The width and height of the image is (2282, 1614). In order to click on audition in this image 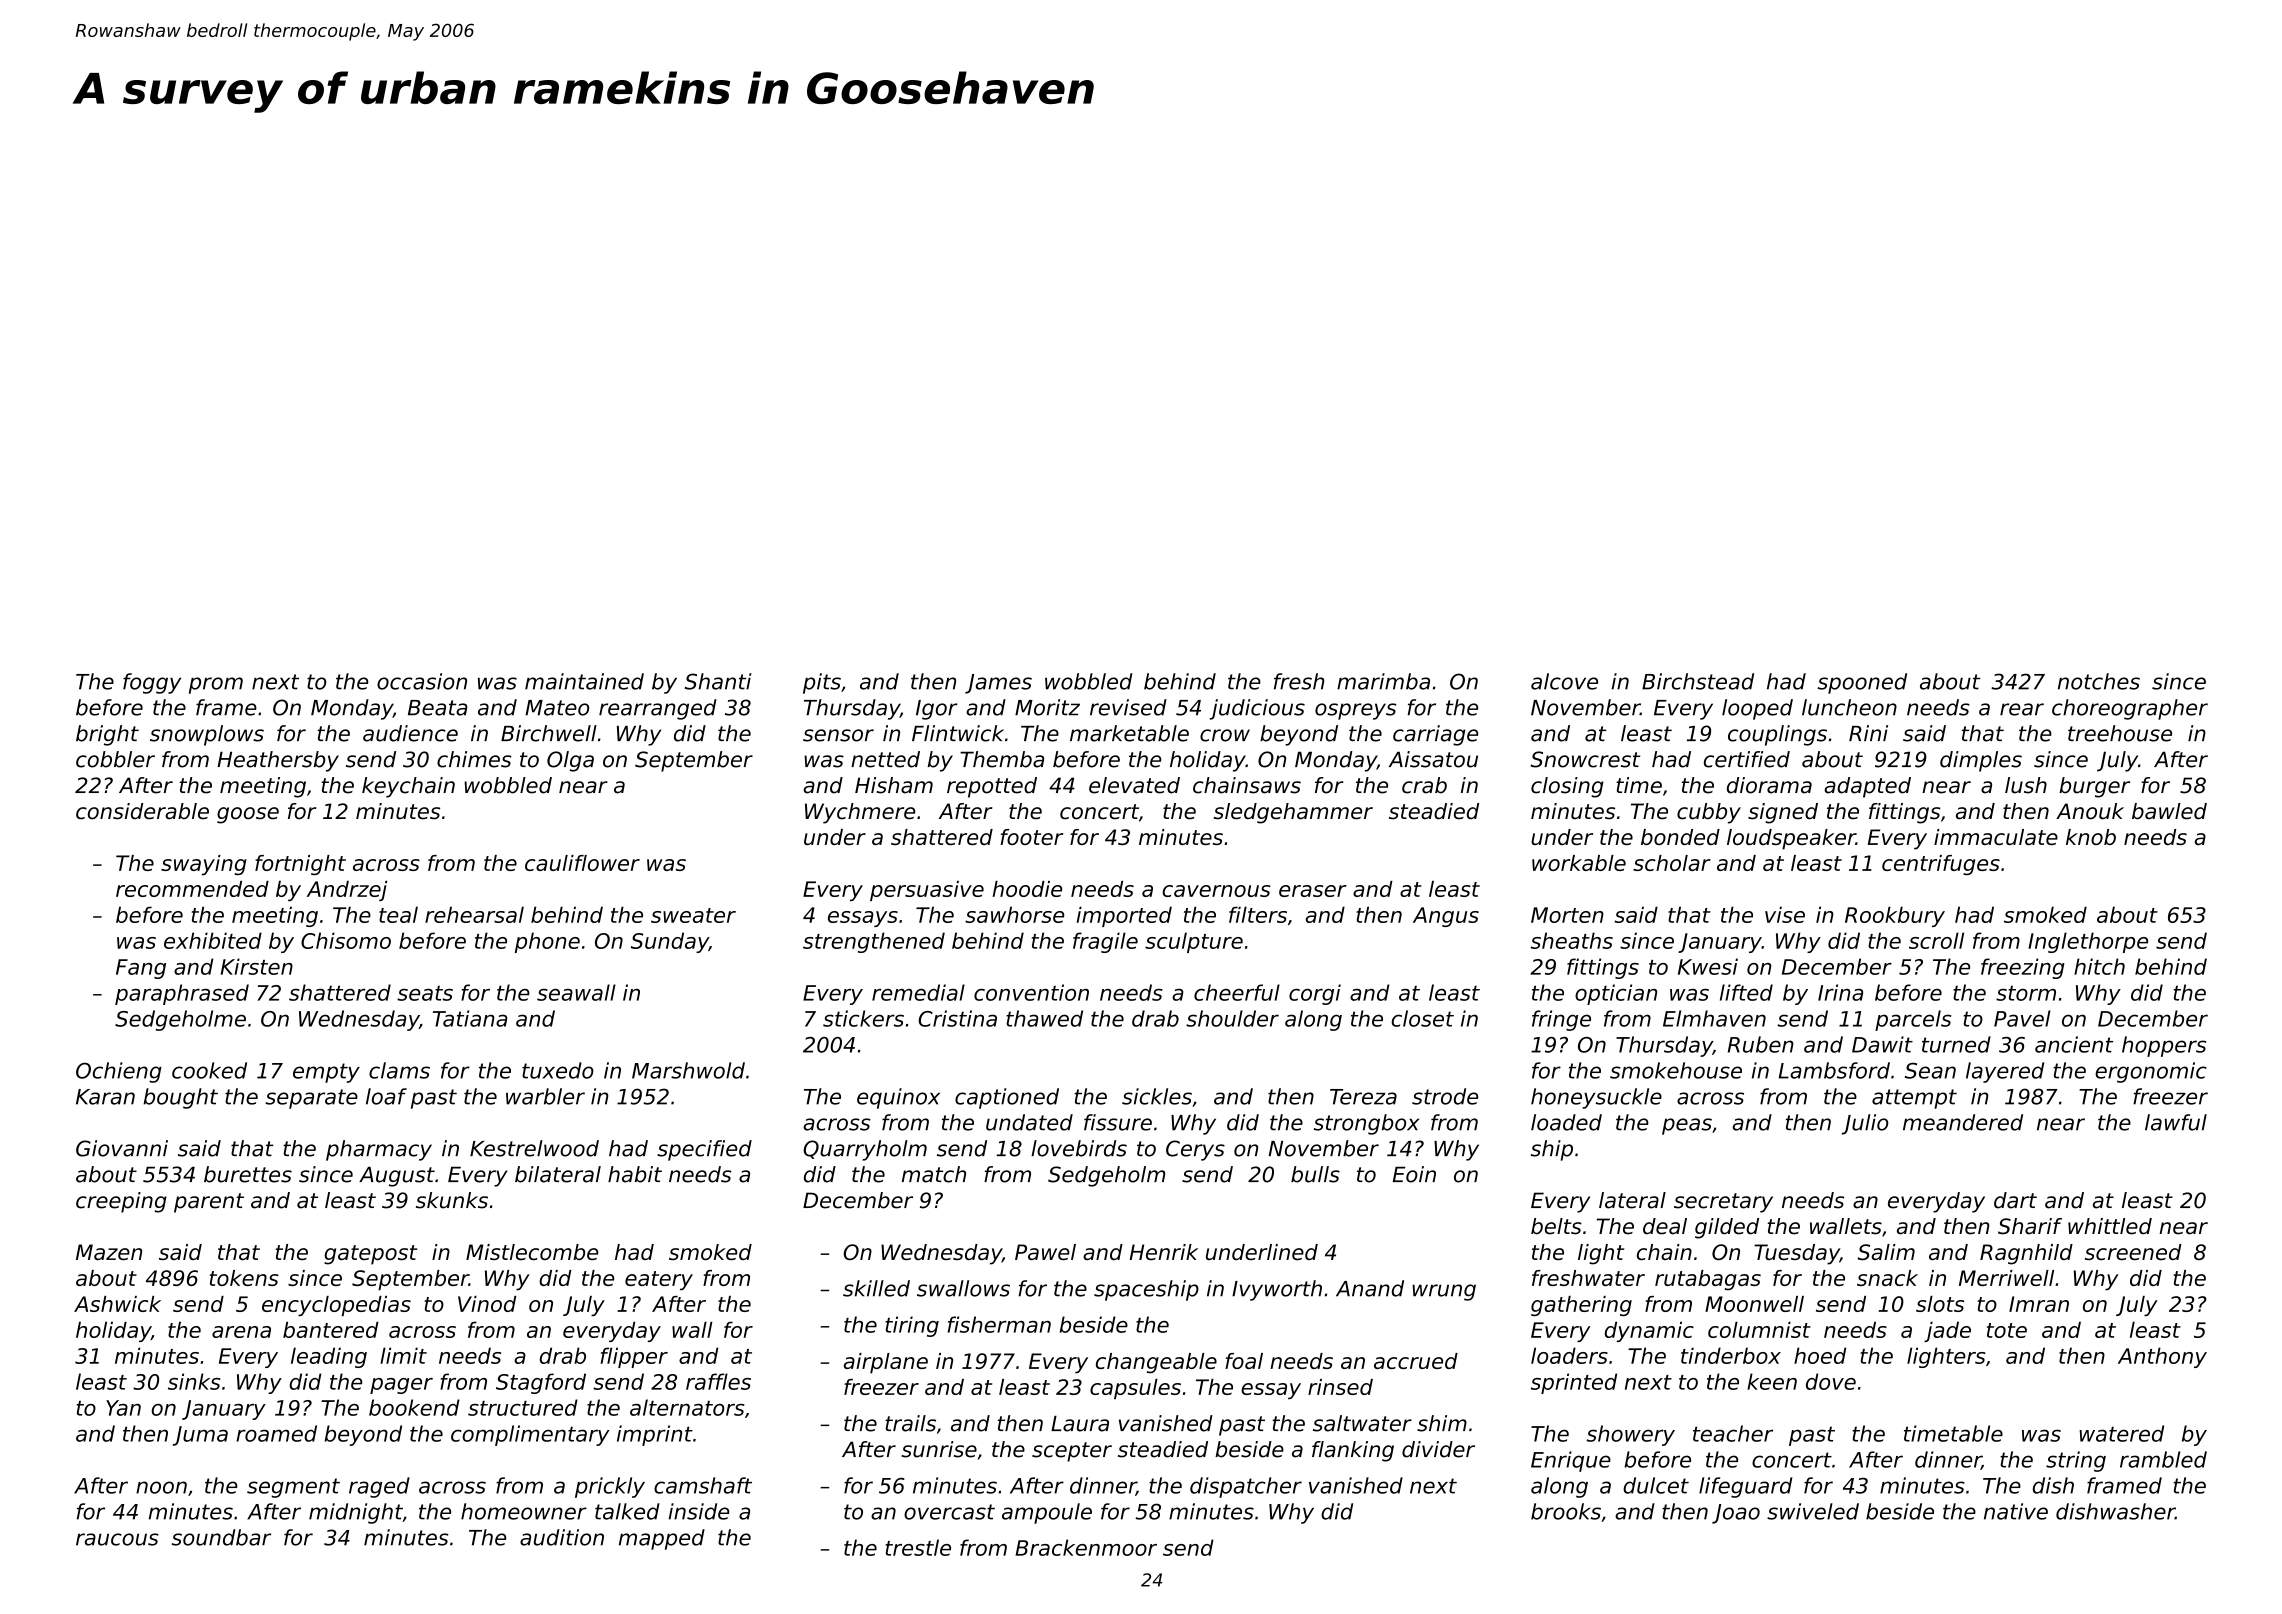, I will do `click(562, 1537)`.
